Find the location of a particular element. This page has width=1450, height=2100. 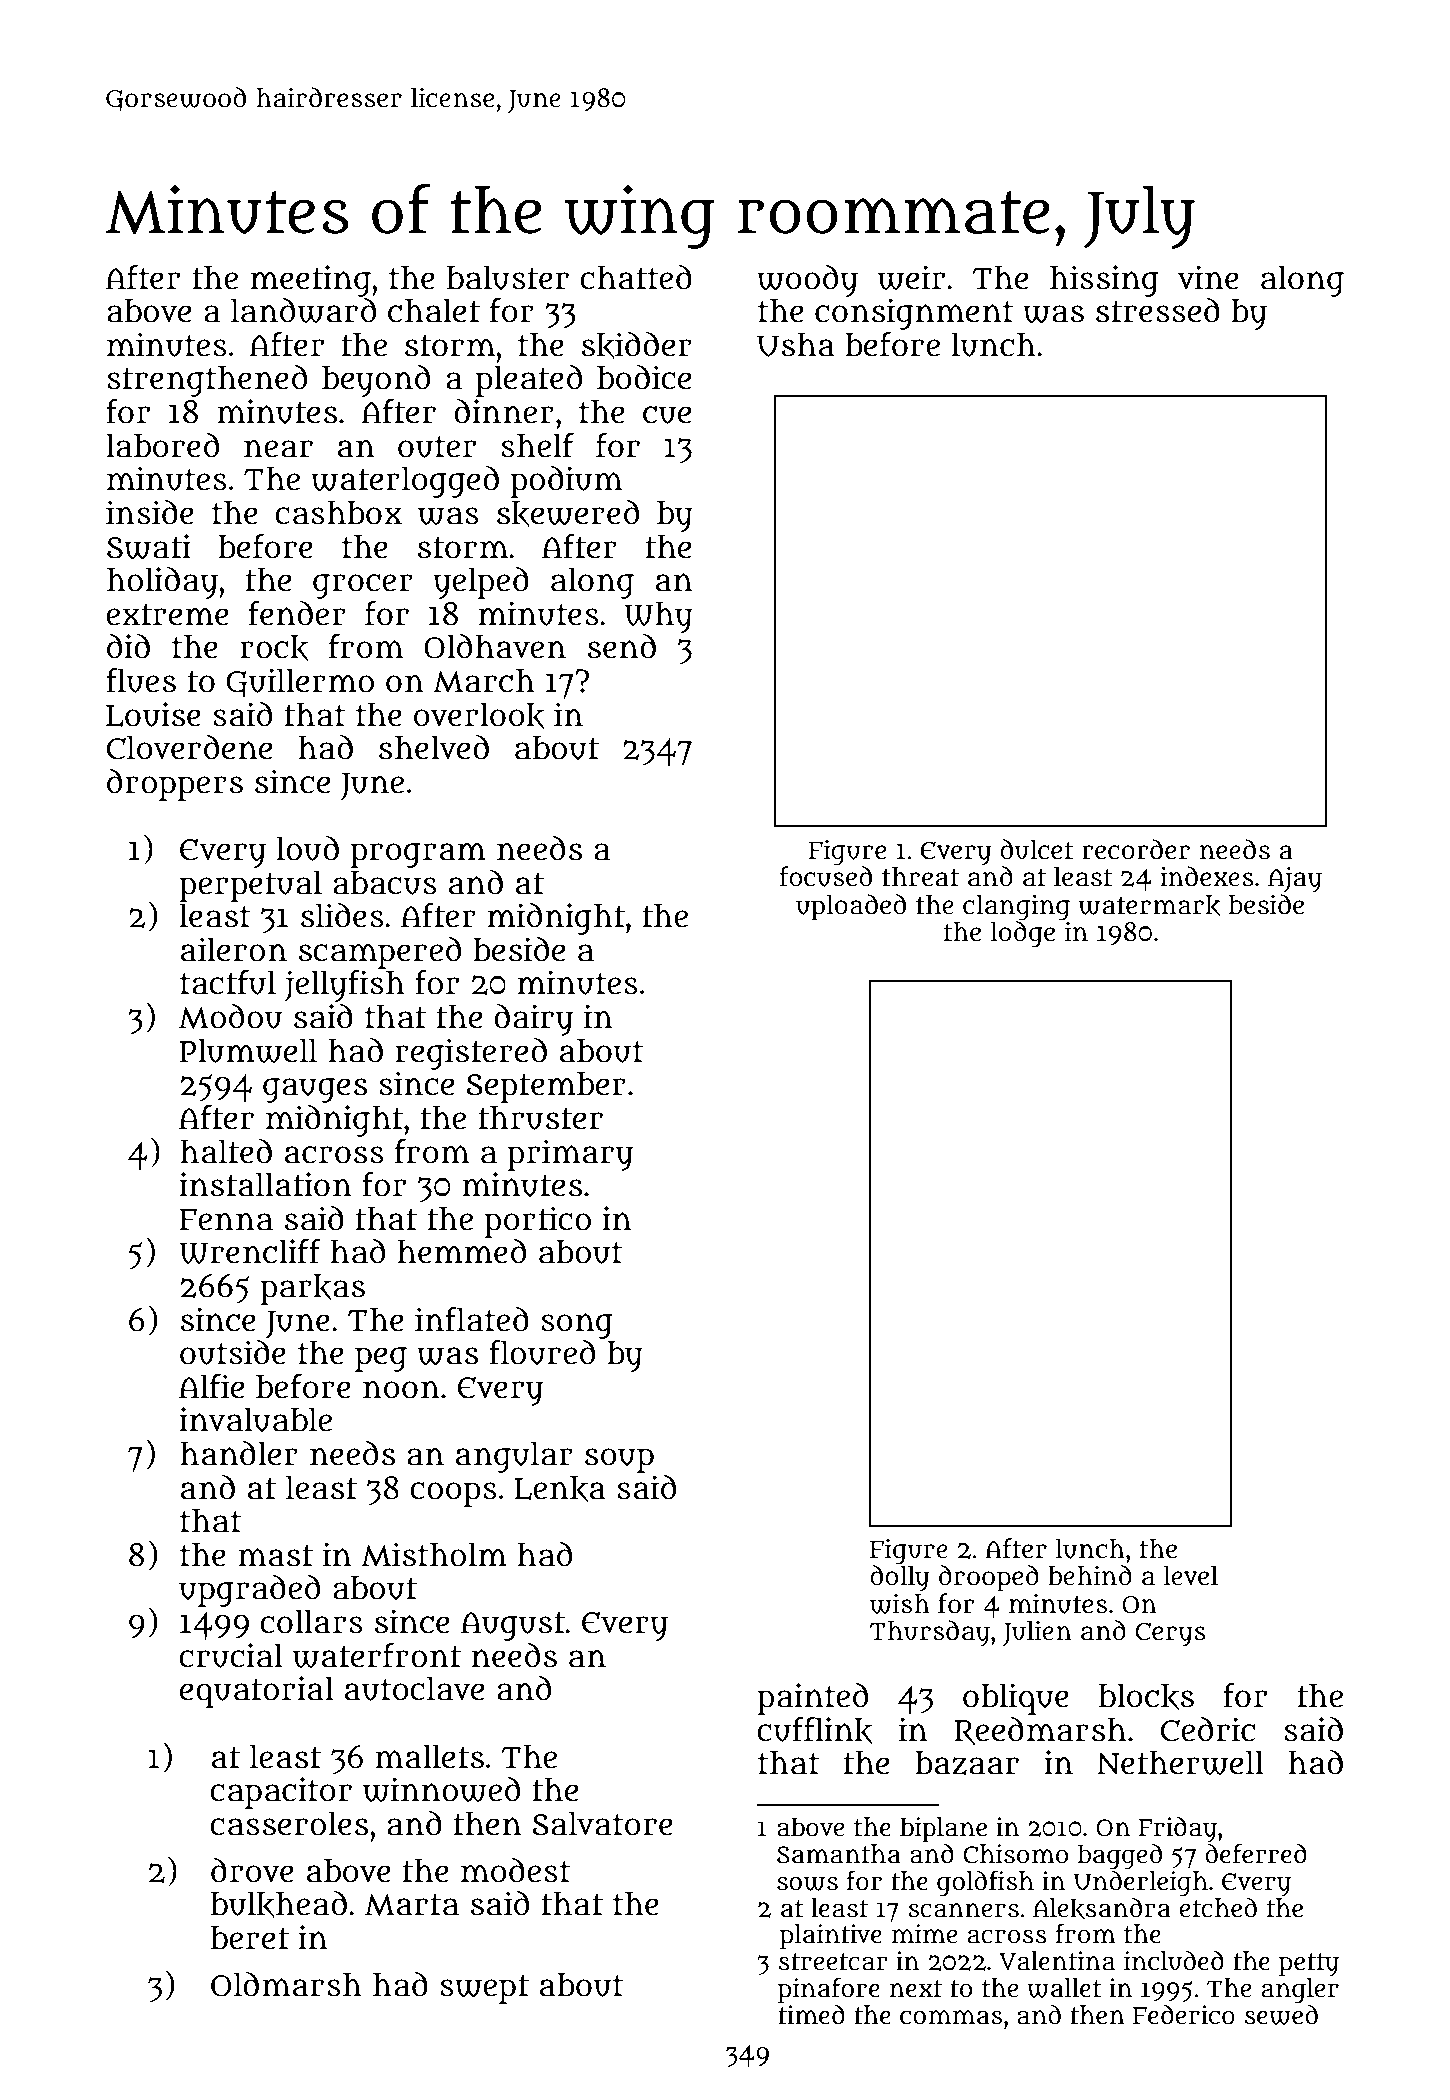

Netherwell is located at coordinates (1180, 1762).
